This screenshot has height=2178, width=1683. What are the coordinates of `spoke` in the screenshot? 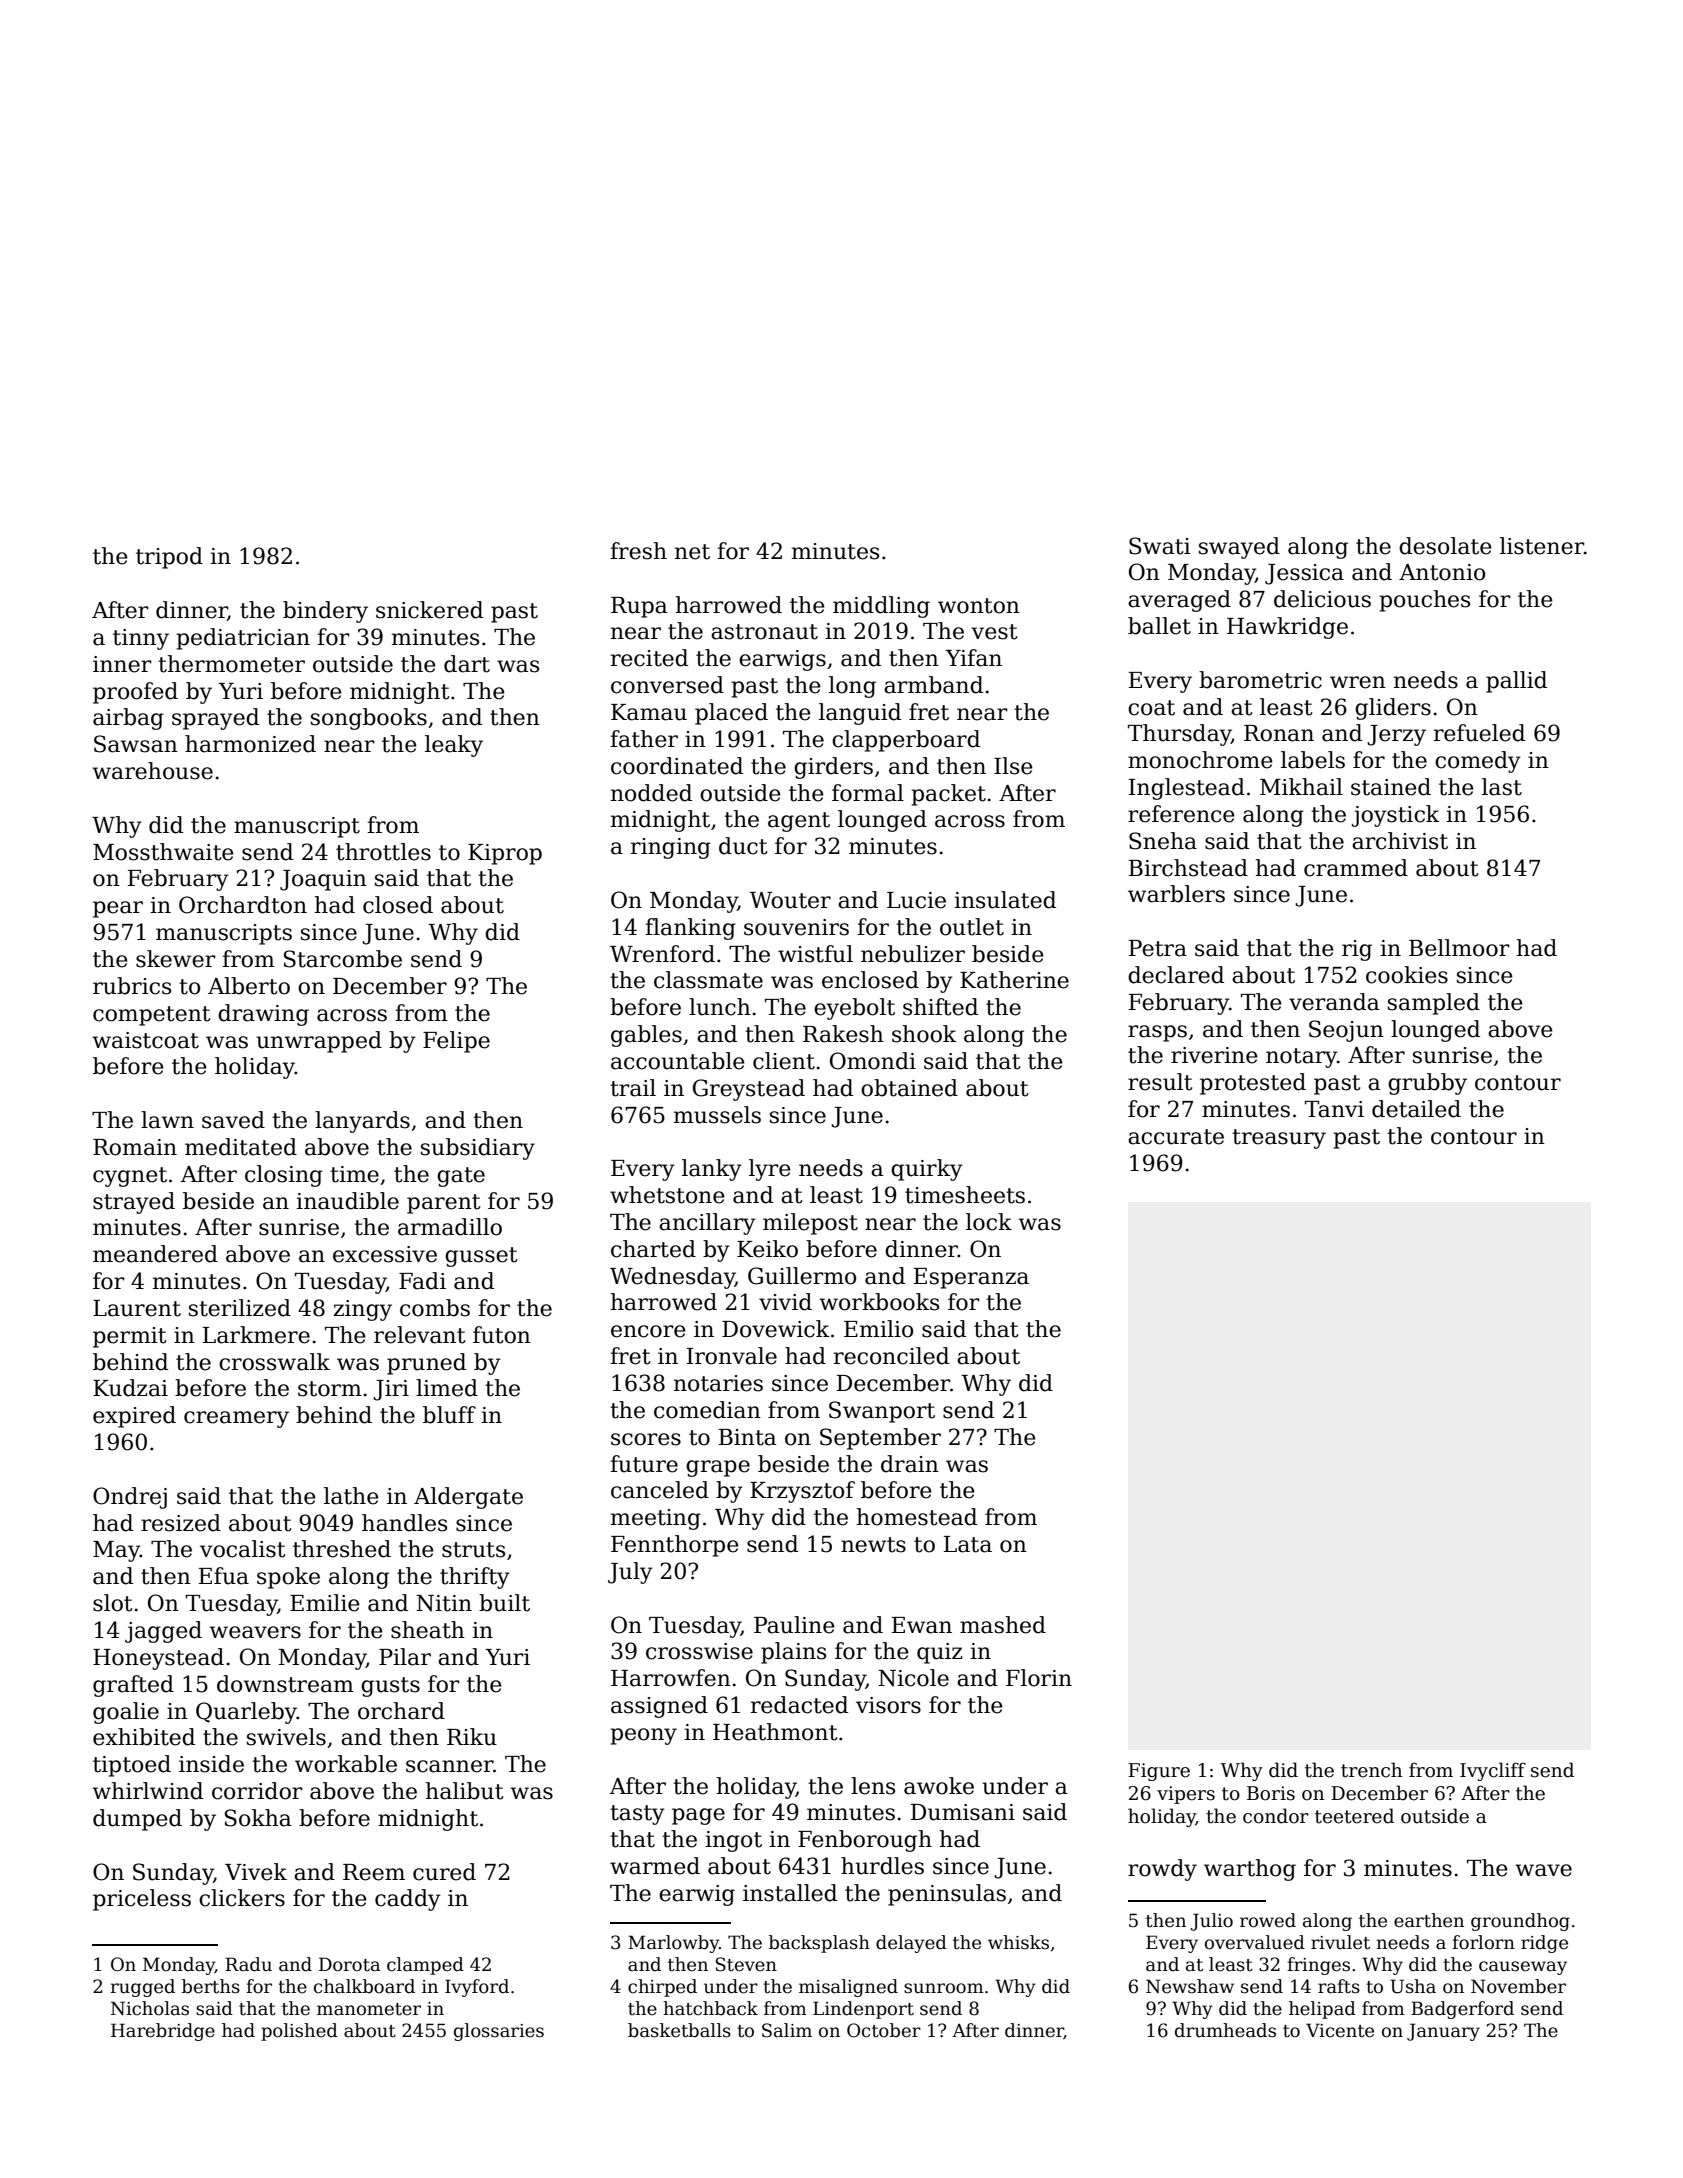 It's located at (288, 1578).
